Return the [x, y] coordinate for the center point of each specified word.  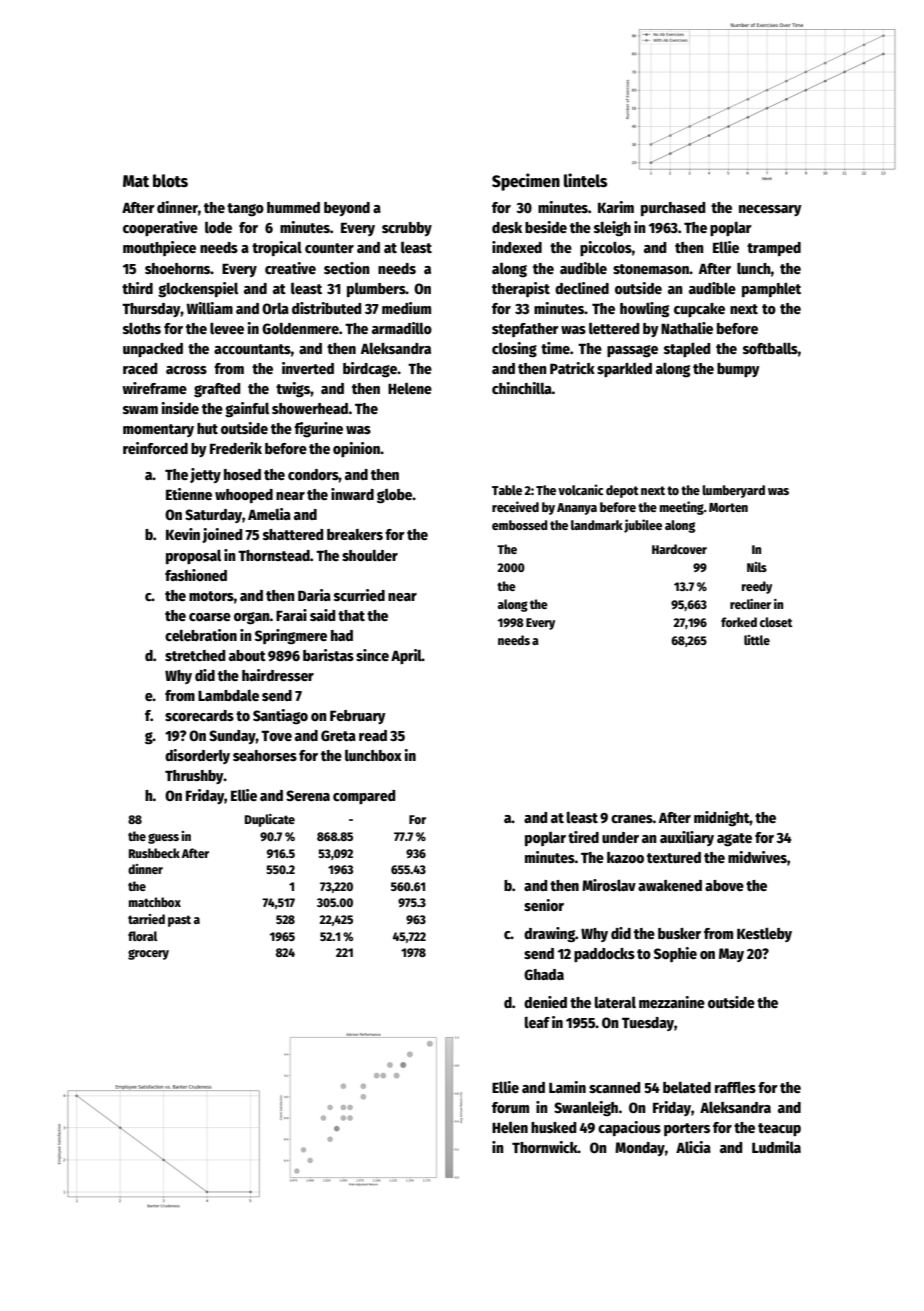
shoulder [370, 555]
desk [507, 227]
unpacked [153, 350]
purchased [673, 209]
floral [142, 936]
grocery [148, 954]
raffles [735, 1087]
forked [739, 622]
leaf [537, 1022]
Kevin [183, 534]
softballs [770, 348]
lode [218, 227]
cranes [632, 819]
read [373, 735]
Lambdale [228, 695]
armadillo [402, 328]
